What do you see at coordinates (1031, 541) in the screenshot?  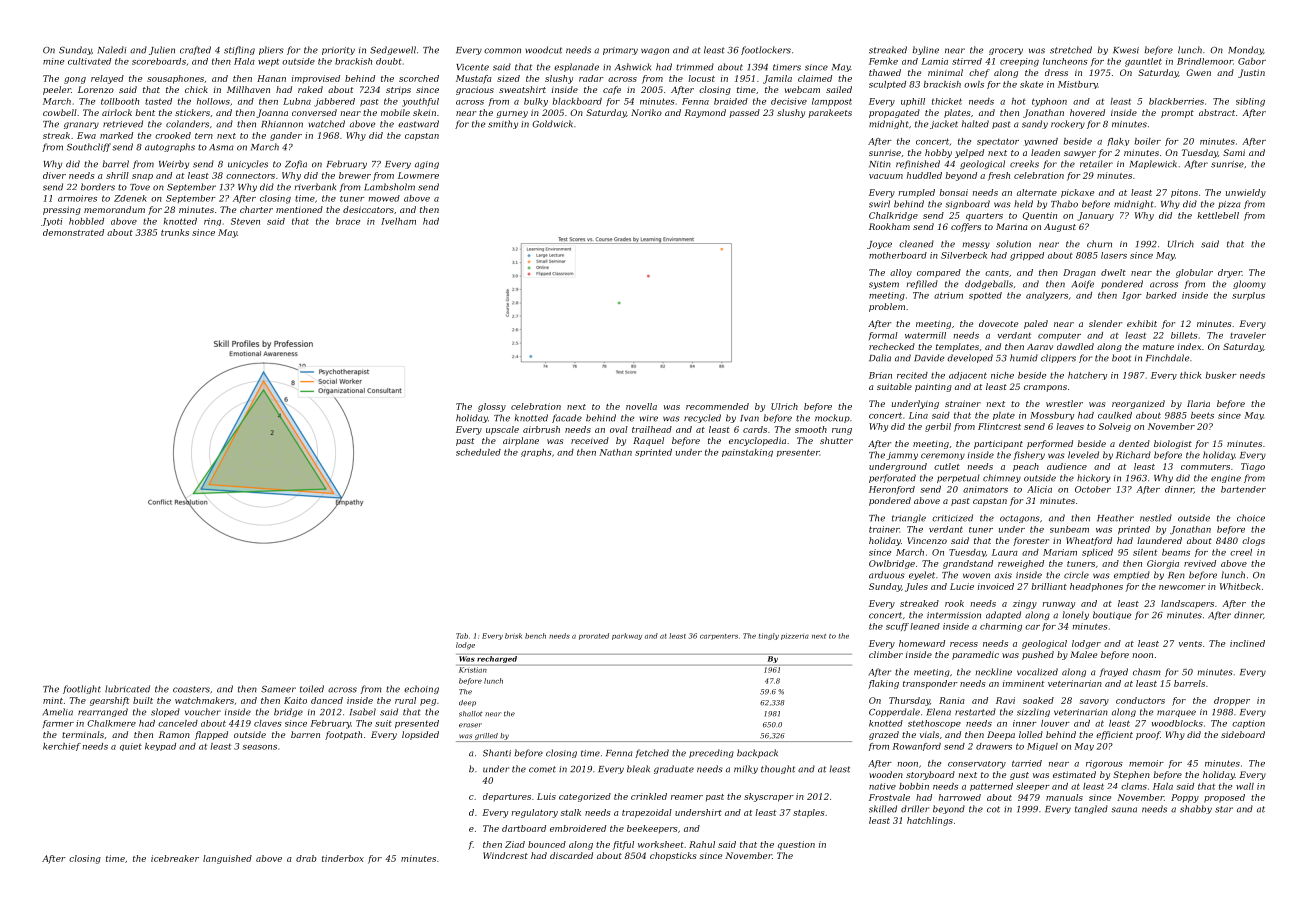 I see `forester` at bounding box center [1031, 541].
